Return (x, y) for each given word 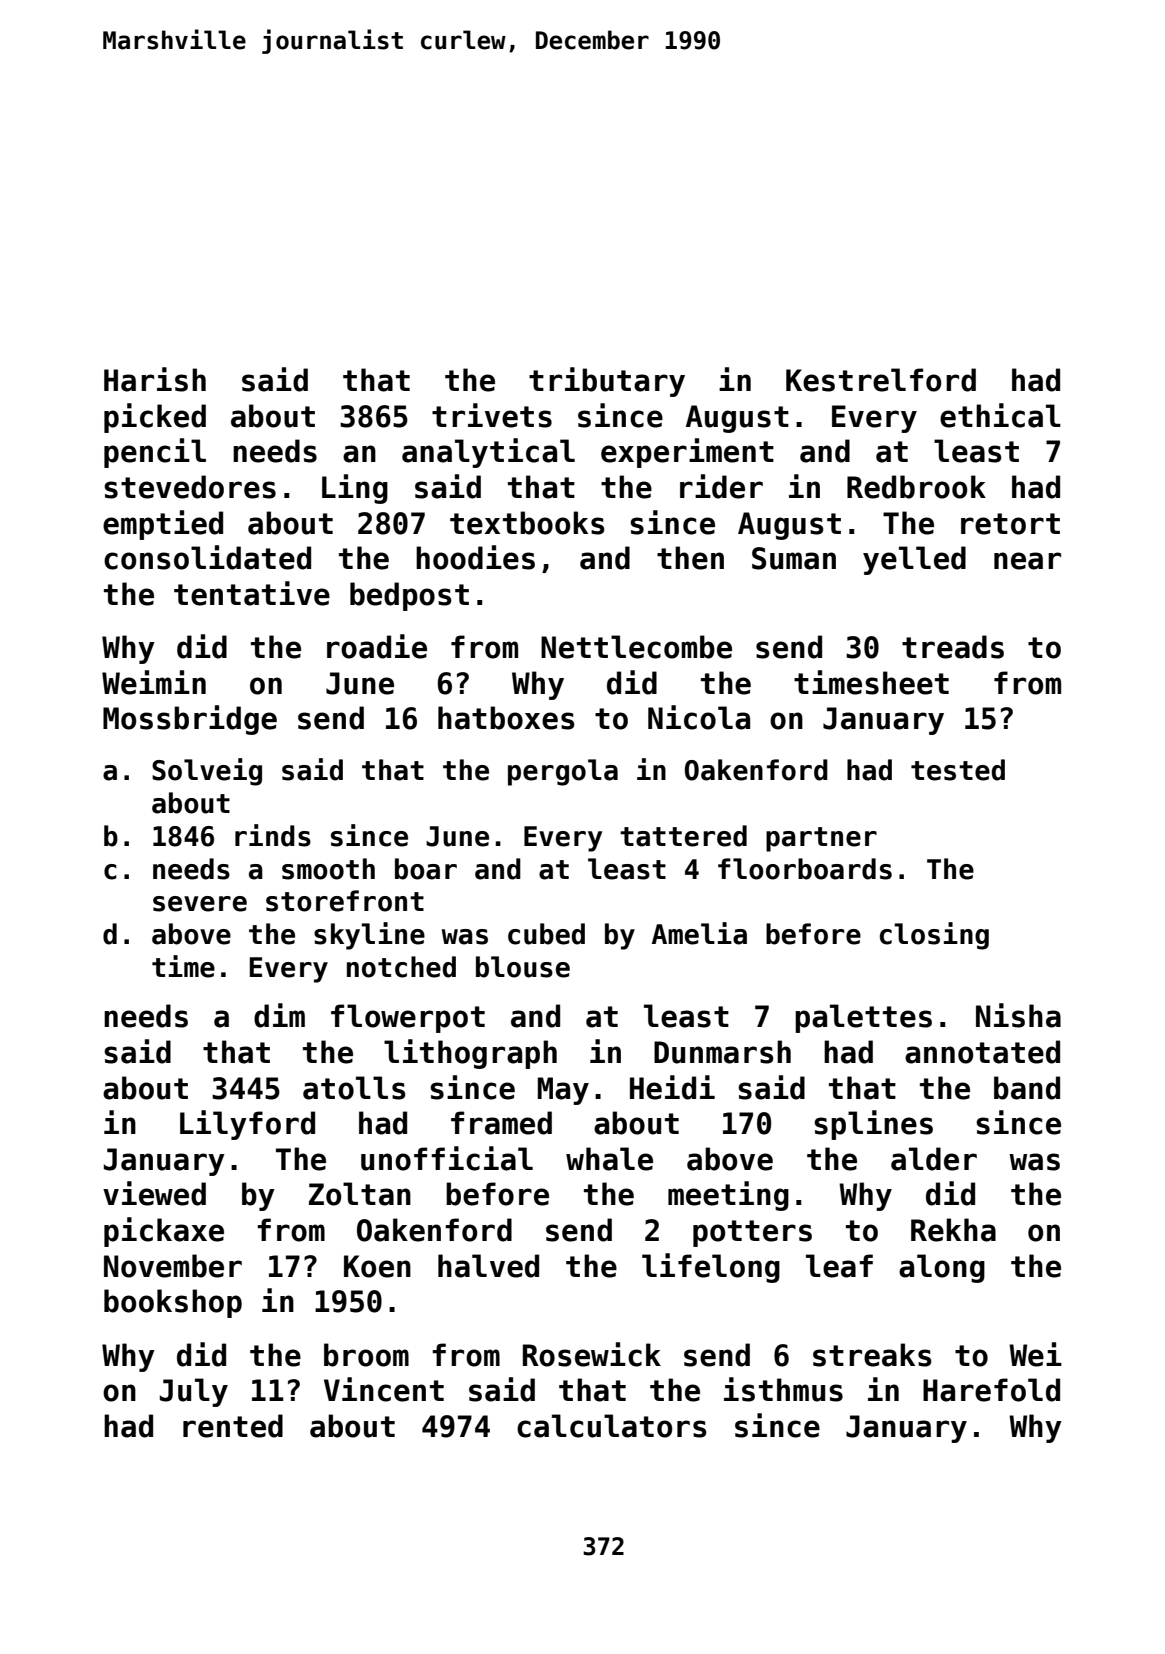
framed (501, 1123)
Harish (155, 379)
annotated (982, 1052)
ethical (1000, 415)
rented (233, 1426)
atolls (354, 1088)
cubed (546, 934)
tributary (607, 382)
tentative (252, 593)
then (690, 558)
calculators (612, 1426)
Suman (794, 558)
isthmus (783, 1389)
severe (200, 904)
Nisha (1018, 1015)
